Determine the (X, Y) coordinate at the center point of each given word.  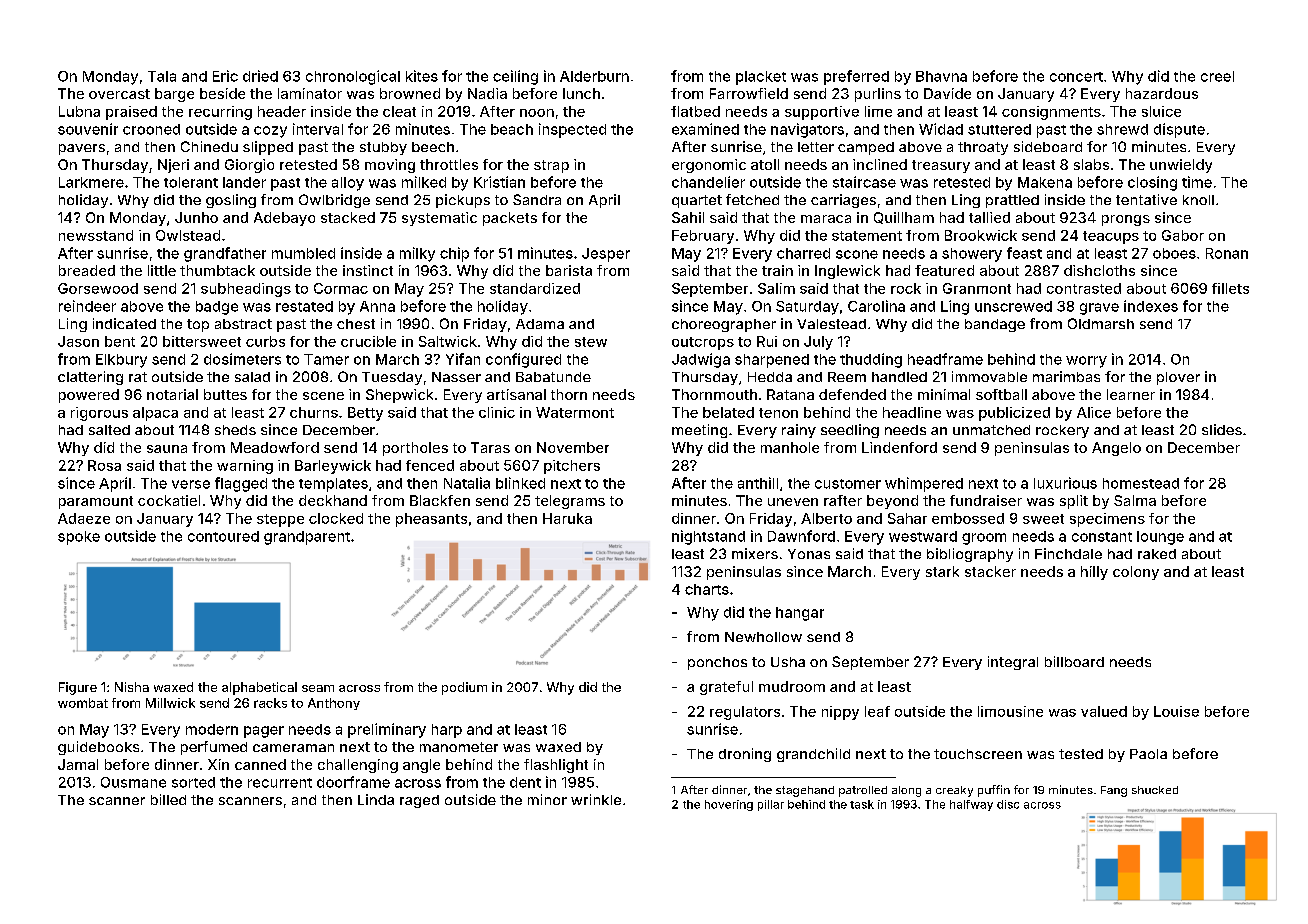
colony (1136, 573)
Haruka (567, 518)
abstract (243, 324)
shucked (1155, 790)
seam (318, 688)
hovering (729, 805)
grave (1099, 309)
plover (1178, 378)
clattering (90, 378)
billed (168, 799)
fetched (752, 199)
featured (944, 270)
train (777, 270)
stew (591, 342)
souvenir (88, 129)
